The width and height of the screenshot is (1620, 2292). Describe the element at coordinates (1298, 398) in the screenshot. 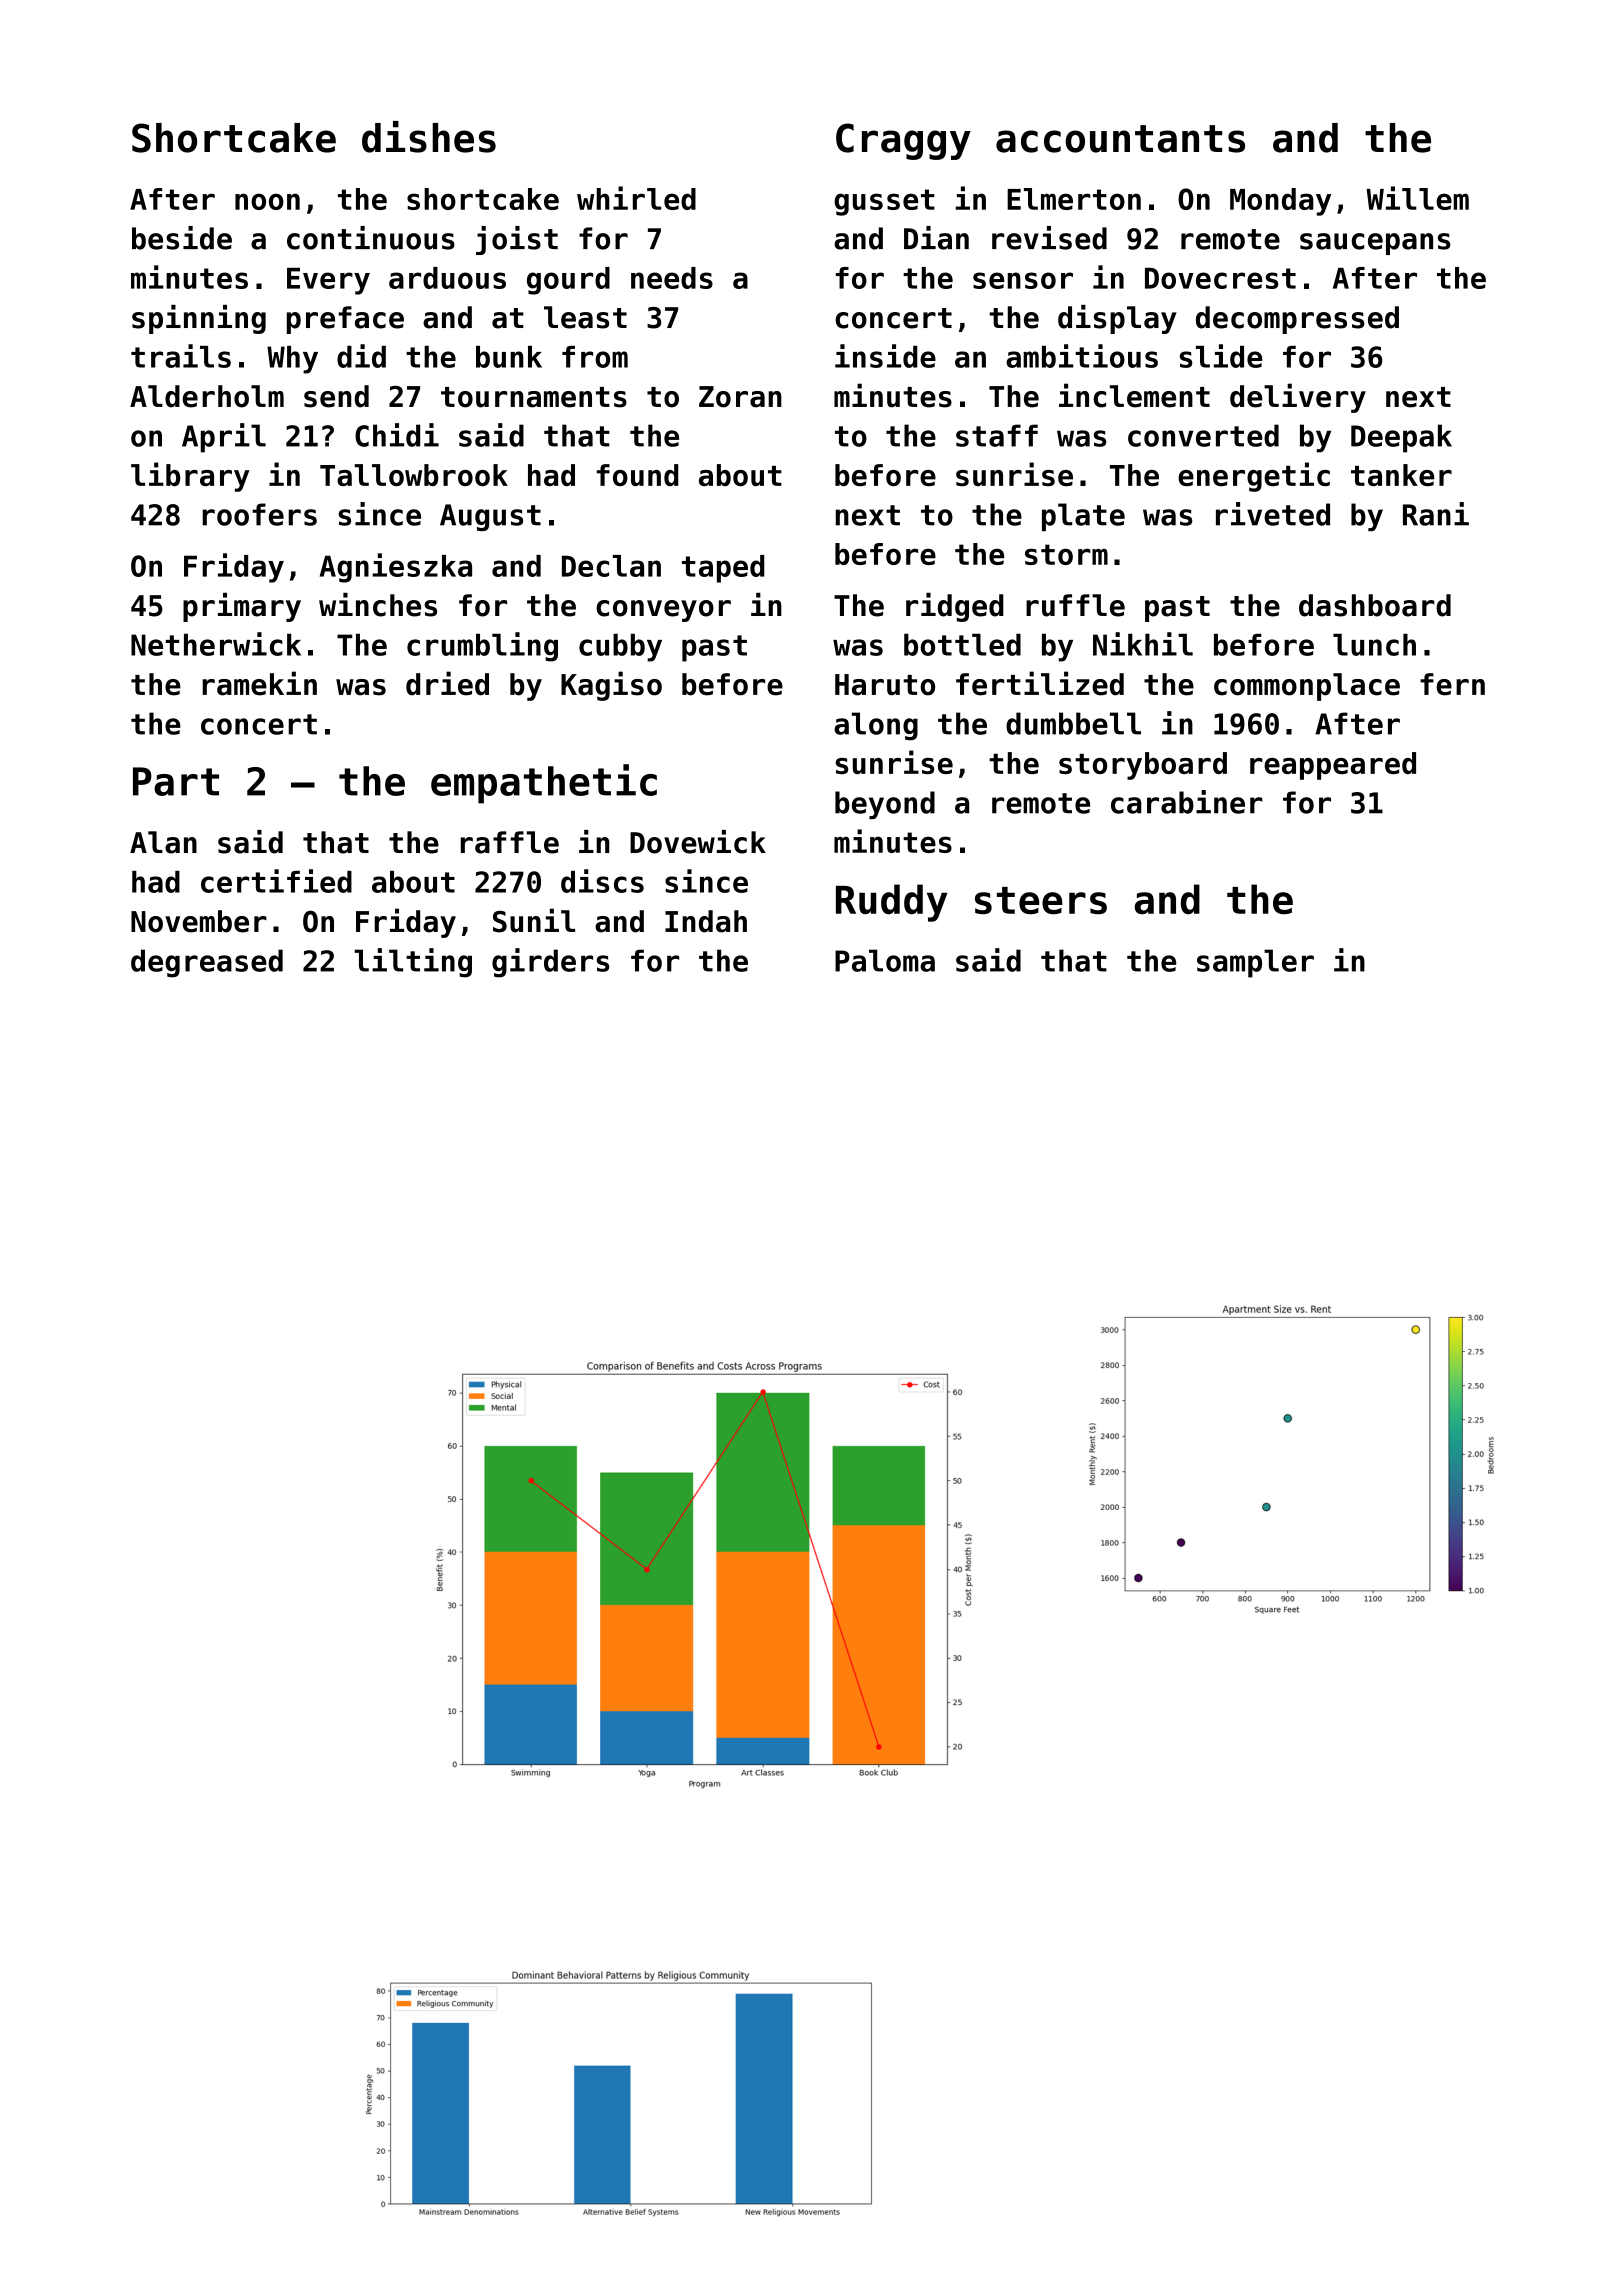

I see `delivery` at that location.
